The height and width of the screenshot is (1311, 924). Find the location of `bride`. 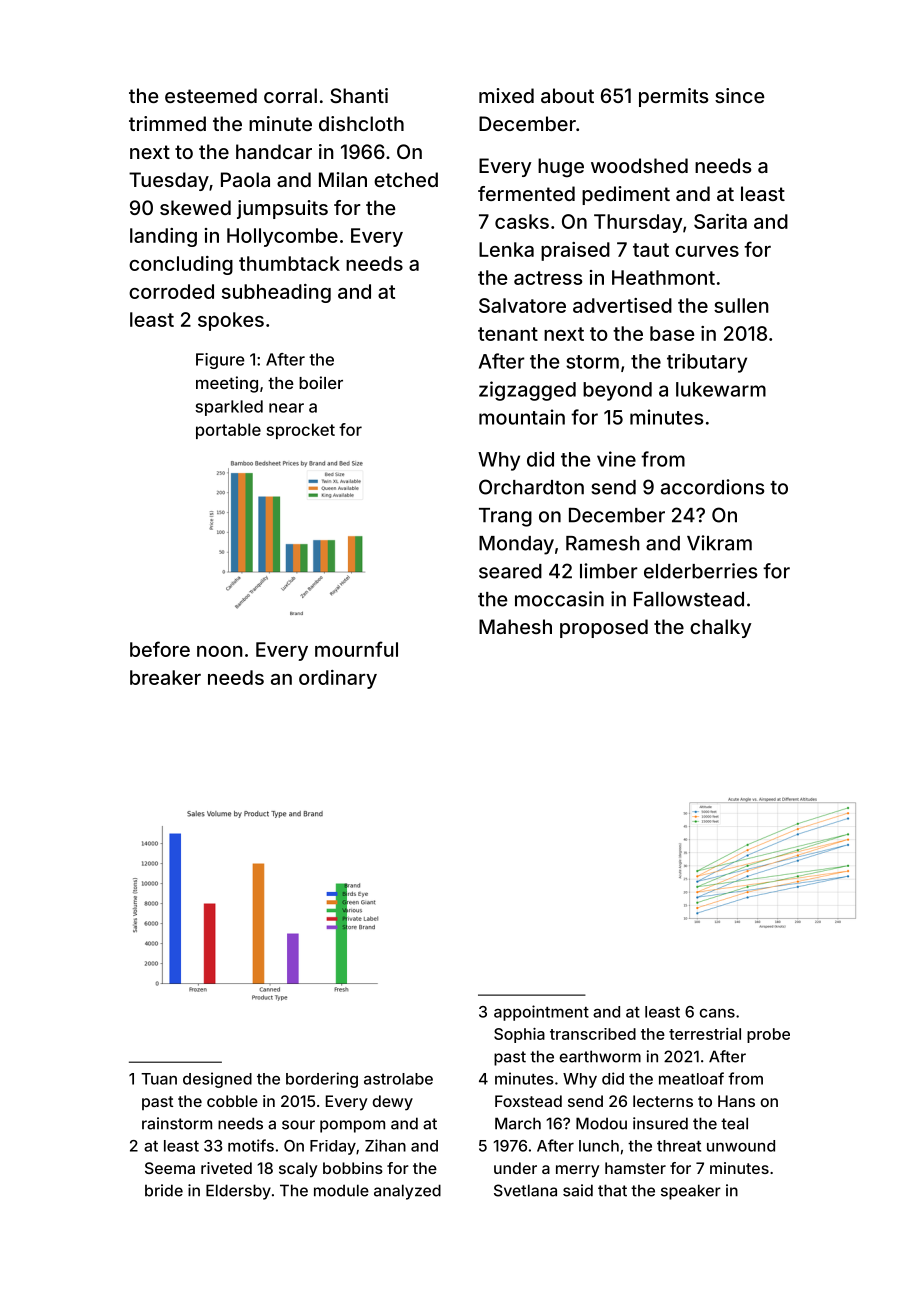

bride is located at coordinates (164, 1190).
